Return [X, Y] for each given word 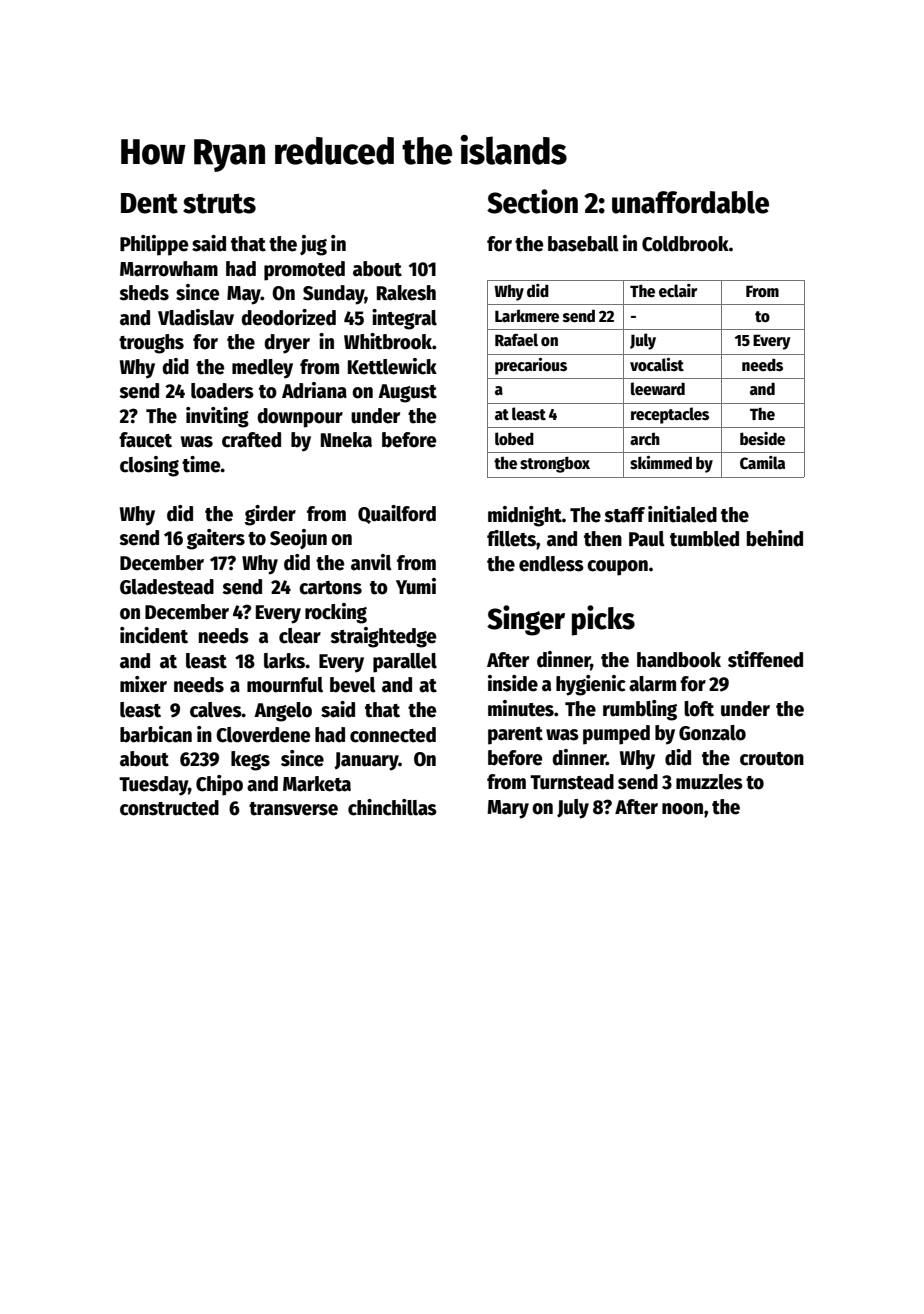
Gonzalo [712, 733]
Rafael [516, 340]
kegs [250, 761]
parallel [405, 663]
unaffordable [690, 202]
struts [219, 203]
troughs [151, 344]
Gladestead [167, 587]
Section [532, 201]
